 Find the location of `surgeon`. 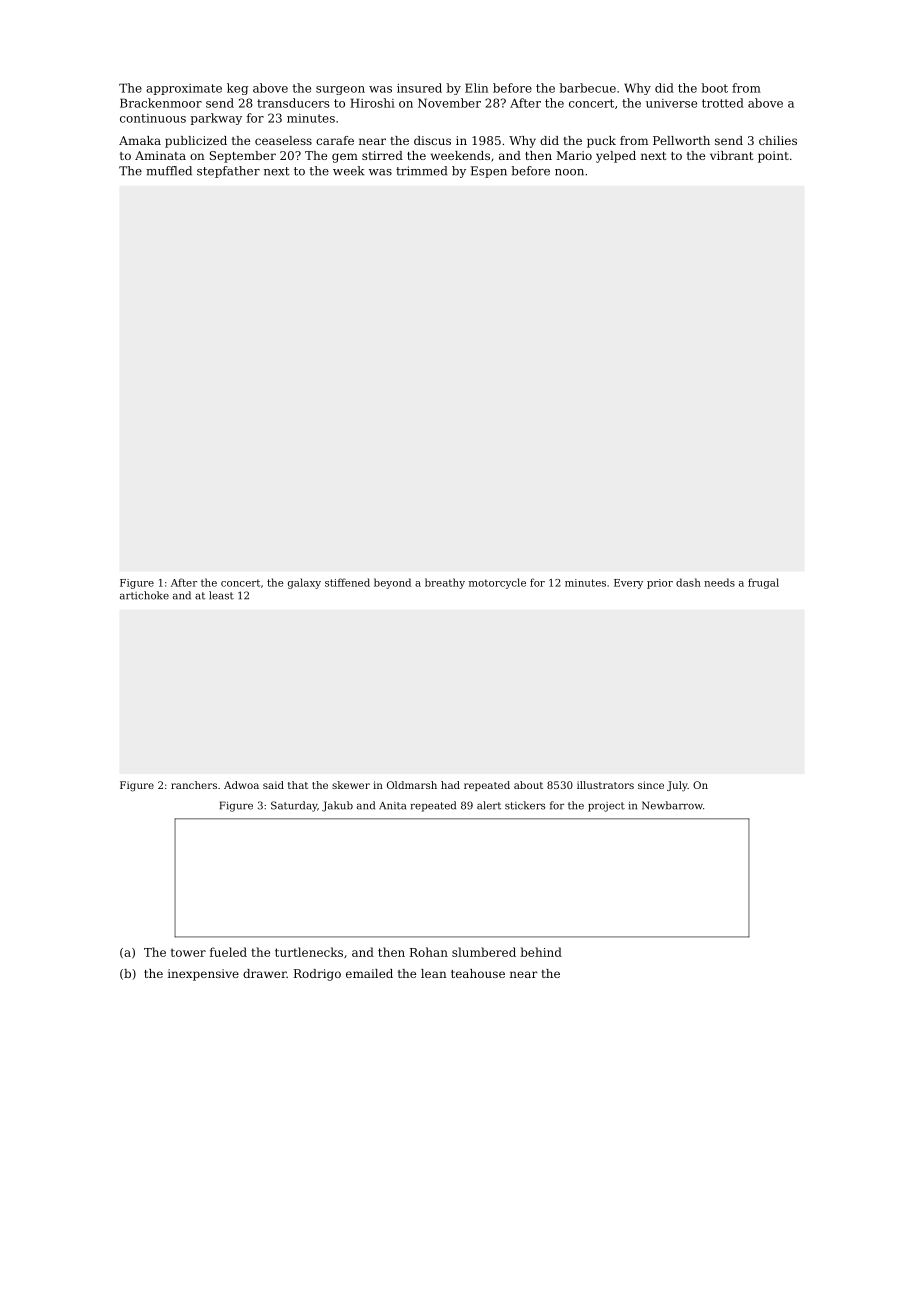

surgeon is located at coordinates (340, 90).
